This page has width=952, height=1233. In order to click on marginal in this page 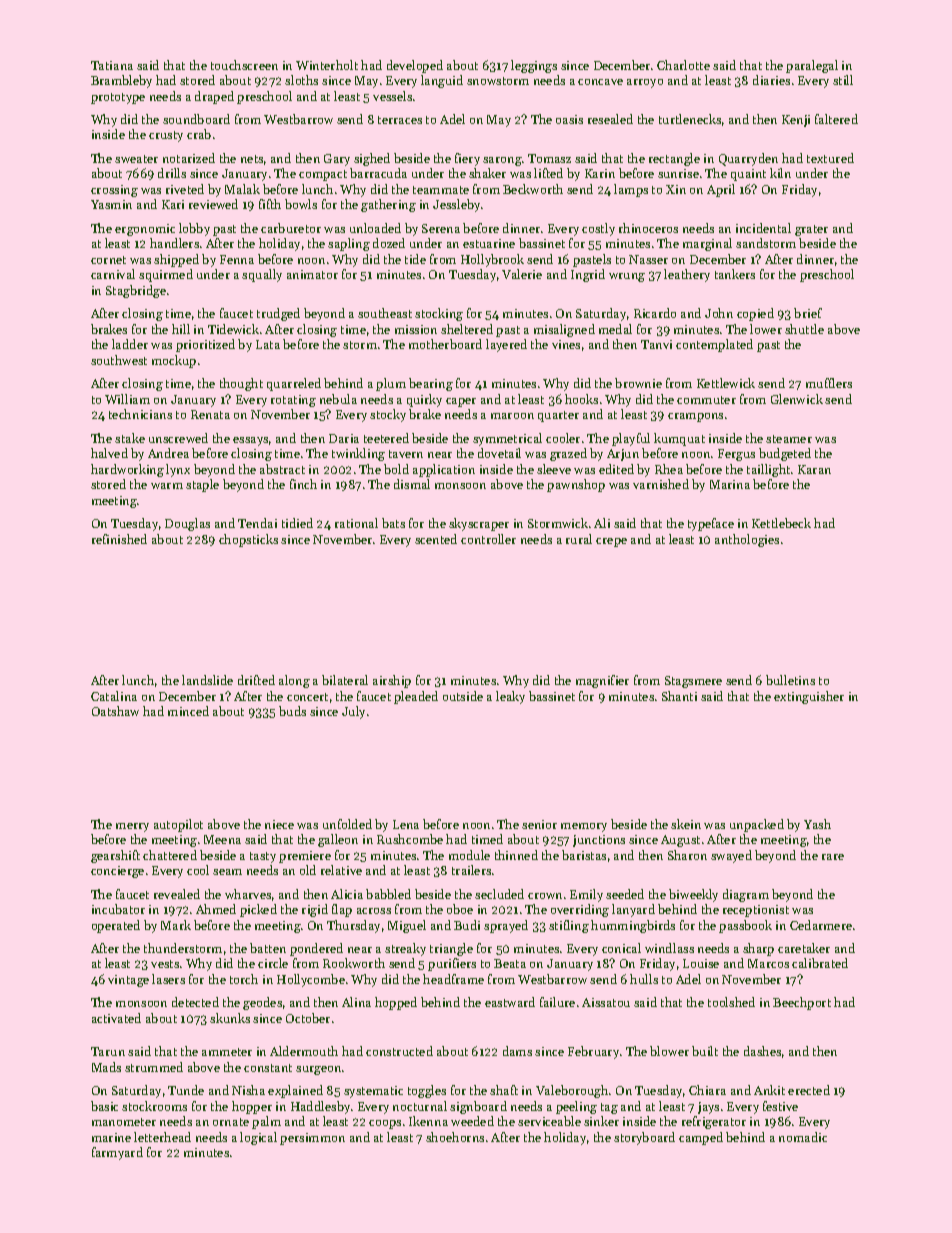, I will do `click(707, 244)`.
